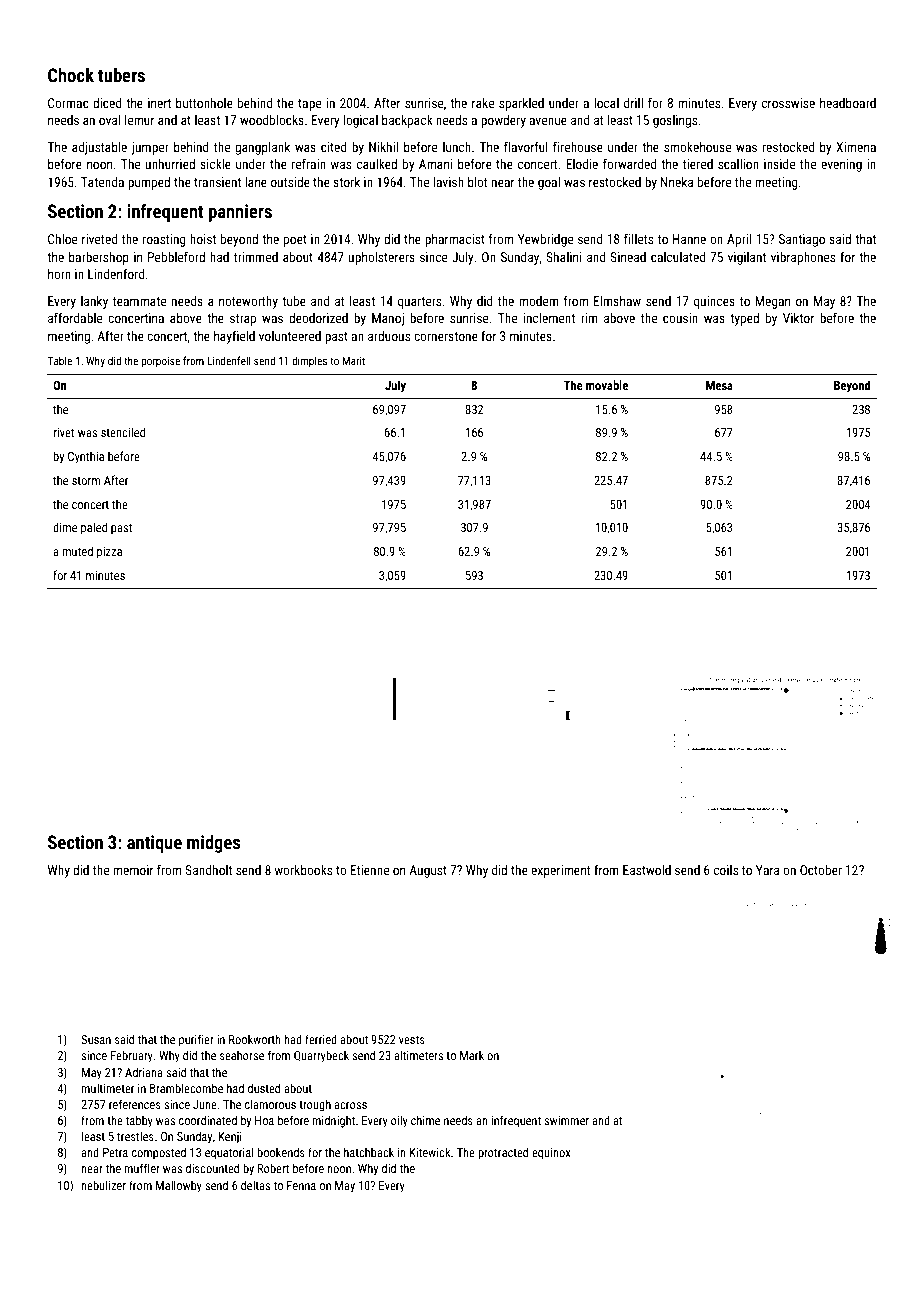  What do you see at coordinates (309, 361) in the document?
I see `dimples` at bounding box center [309, 361].
